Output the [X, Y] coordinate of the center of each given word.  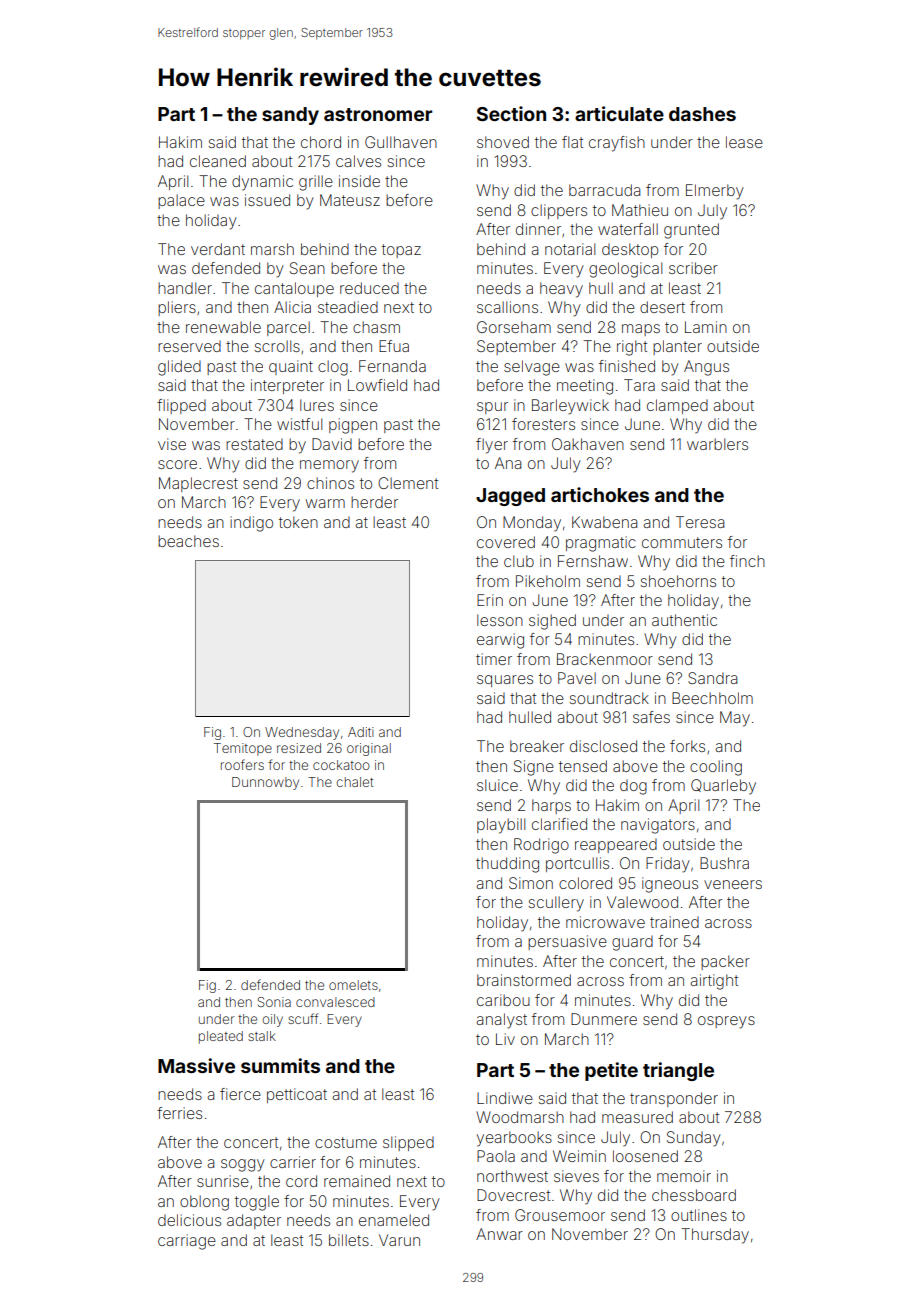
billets [349, 1240]
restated [254, 444]
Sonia [274, 1002]
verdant [218, 249]
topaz [401, 251]
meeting [585, 387]
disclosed [603, 746]
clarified [559, 824]
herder [374, 502]
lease [744, 142]
